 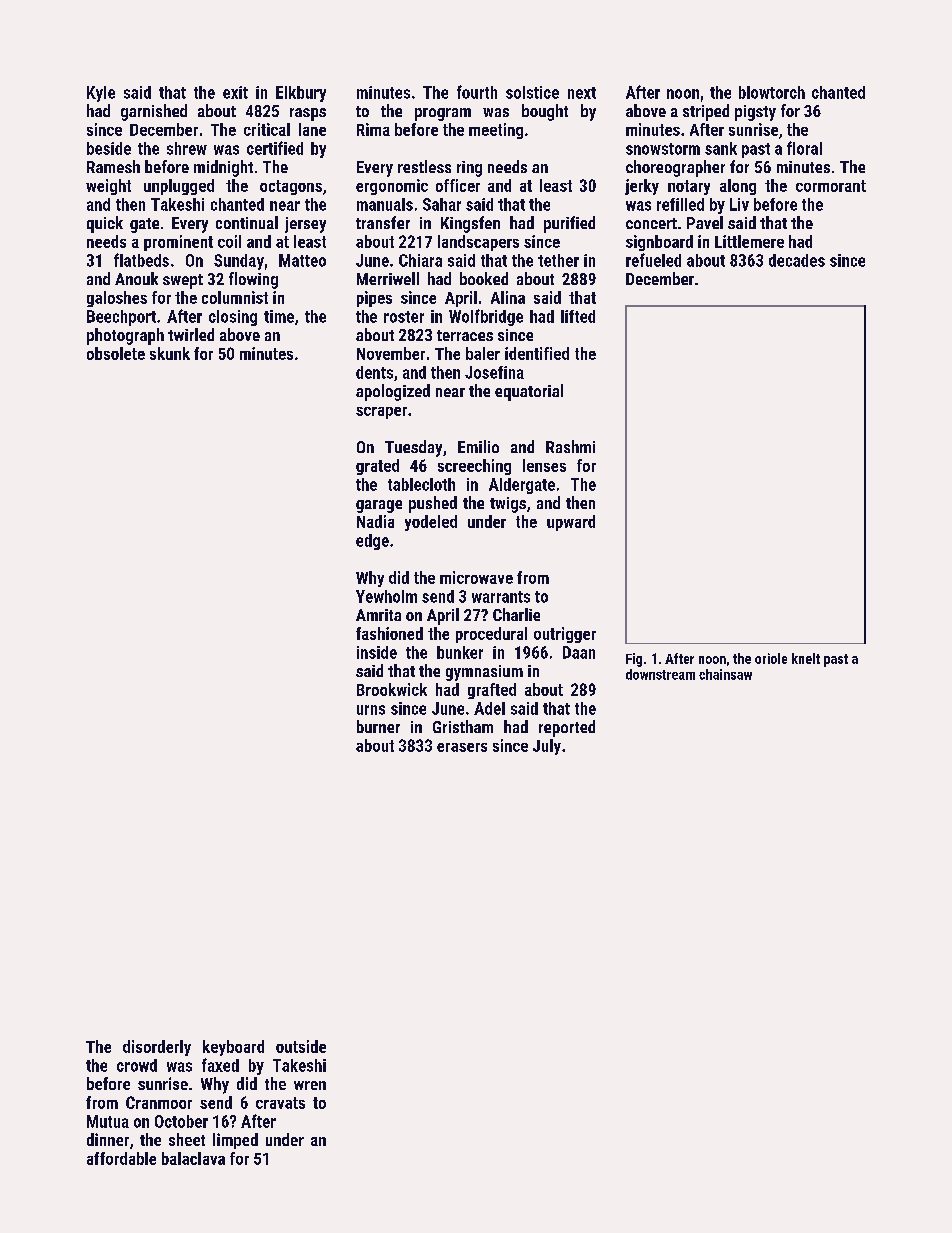 What do you see at coordinates (582, 93) in the document?
I see `next` at bounding box center [582, 93].
